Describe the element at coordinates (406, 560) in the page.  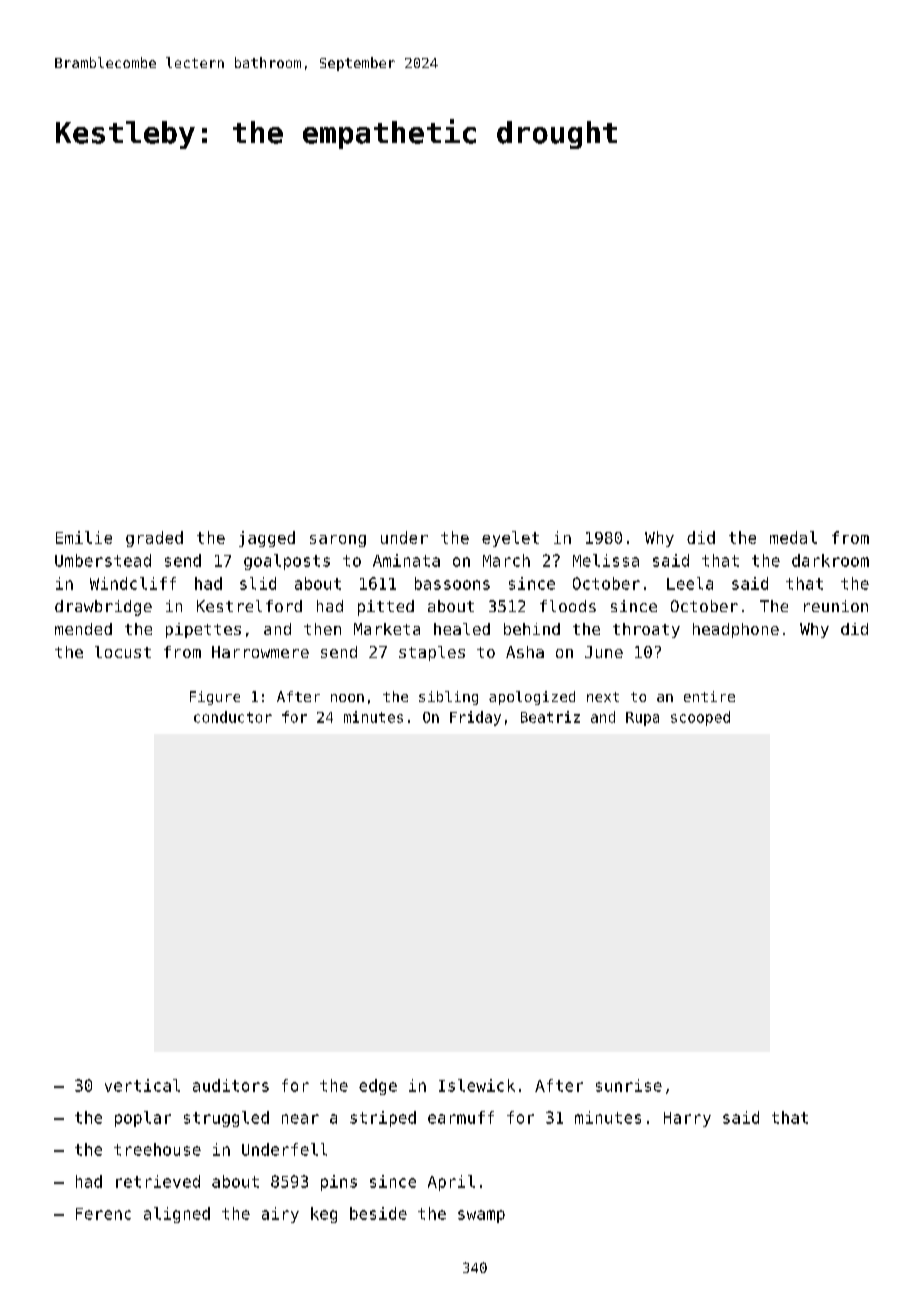
I see `Aminata` at that location.
